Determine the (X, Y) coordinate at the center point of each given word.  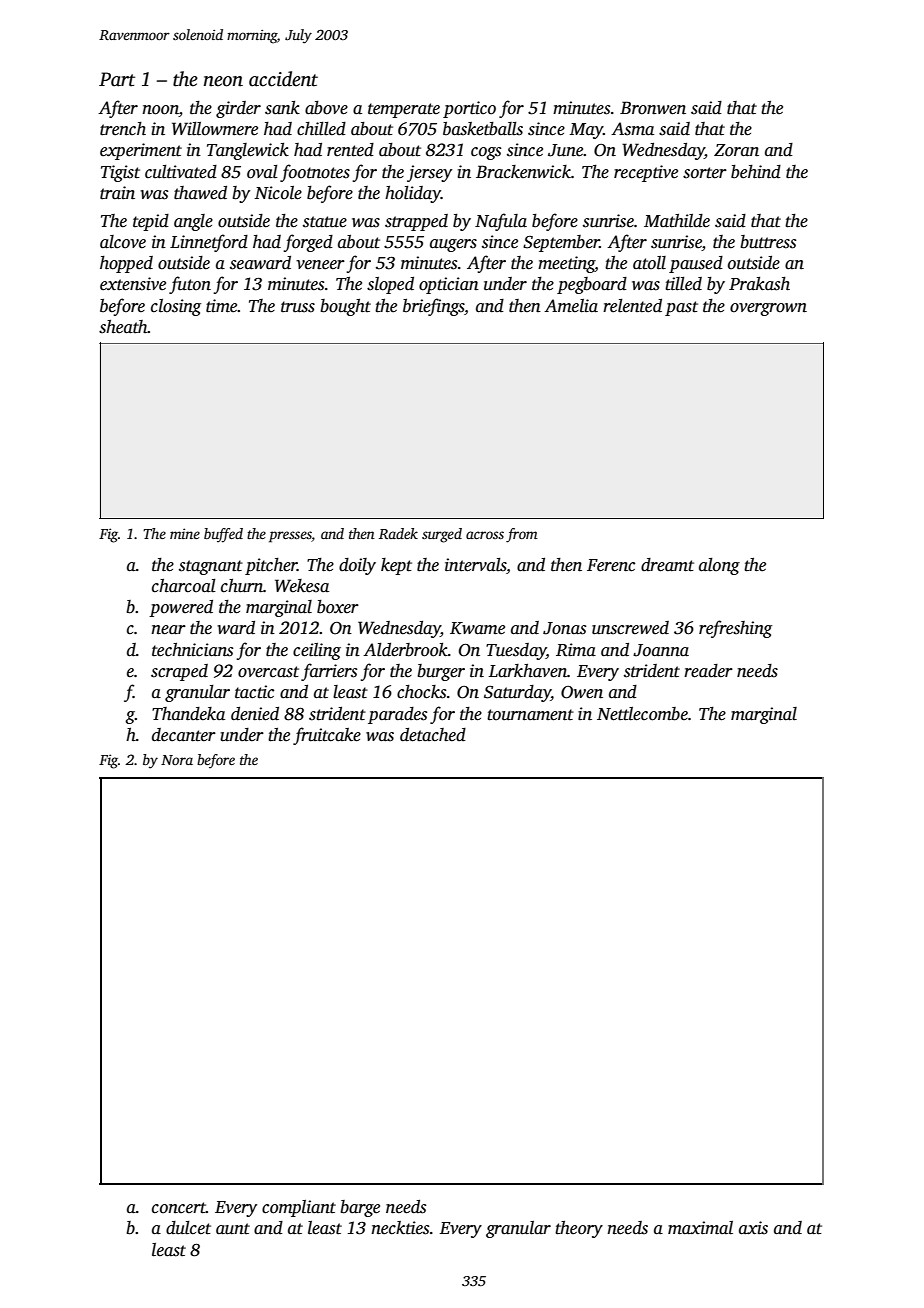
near (168, 630)
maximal (700, 1228)
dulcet (188, 1228)
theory (579, 1229)
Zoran (736, 150)
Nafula (501, 222)
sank (282, 108)
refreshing (735, 629)
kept (396, 566)
